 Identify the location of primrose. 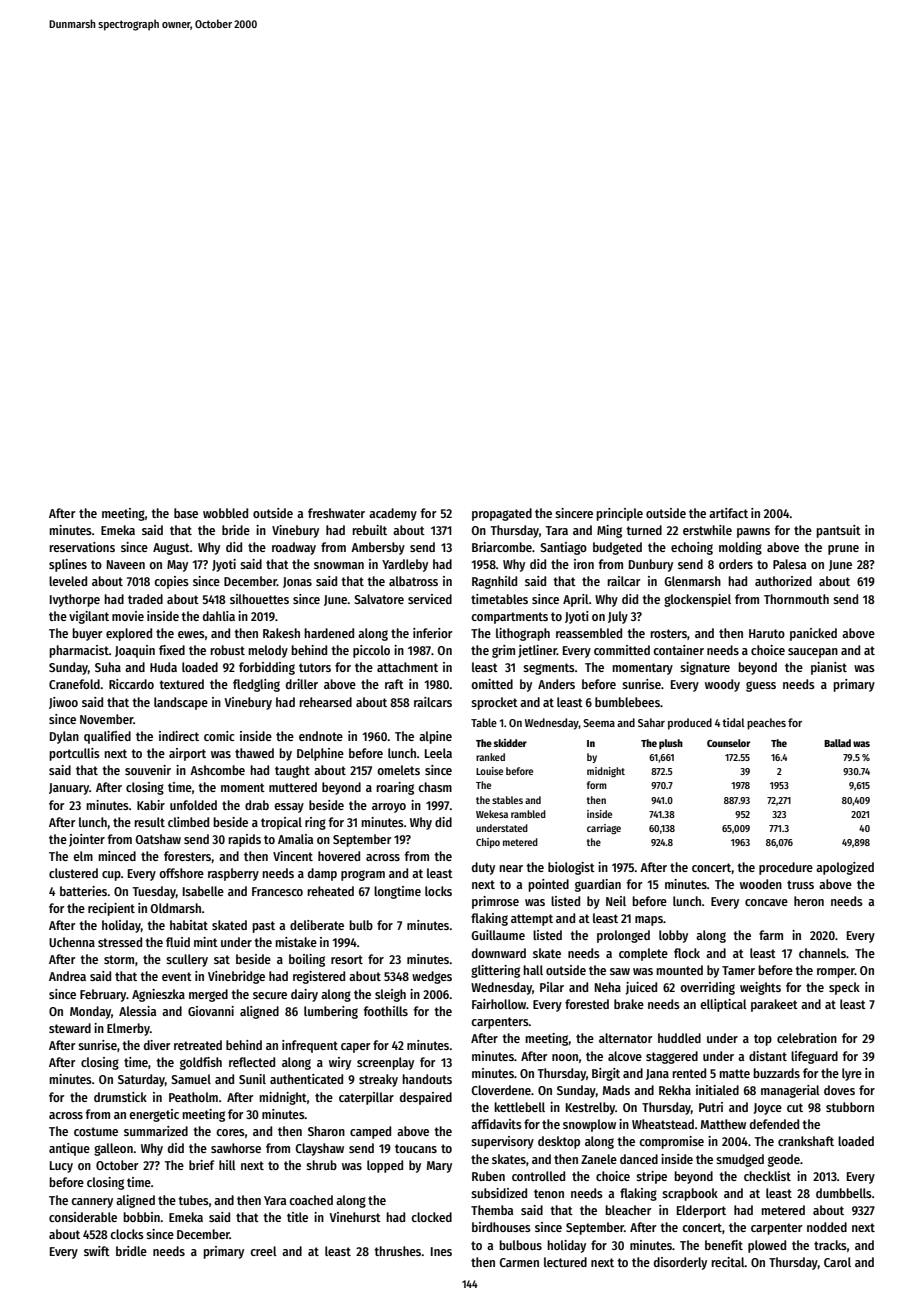
(495, 902).
